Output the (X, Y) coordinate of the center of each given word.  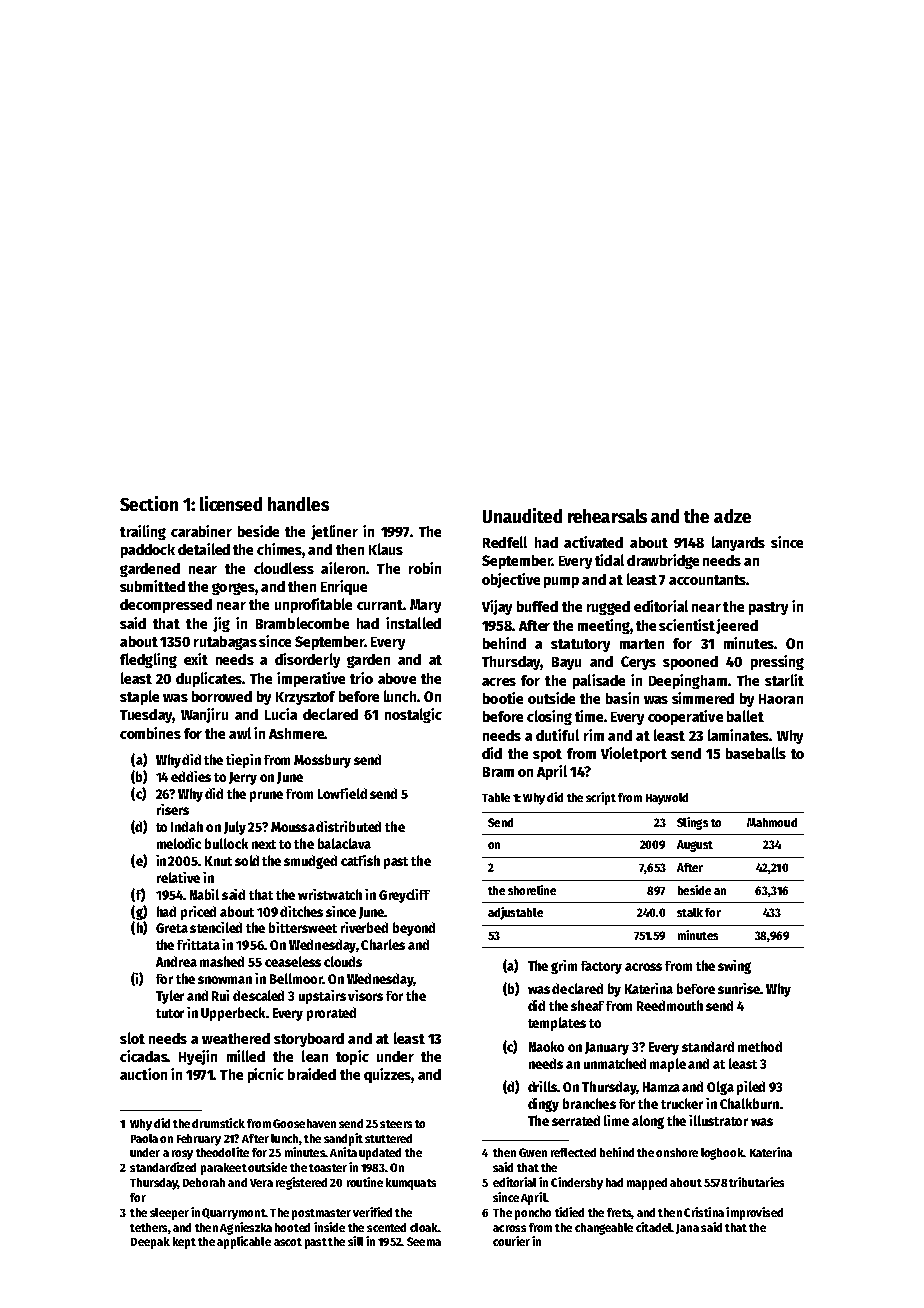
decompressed (166, 606)
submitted (152, 586)
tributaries (756, 1182)
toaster (328, 1168)
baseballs (756, 753)
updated (380, 1154)
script (601, 798)
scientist (687, 625)
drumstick (218, 1123)
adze (732, 516)
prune (266, 796)
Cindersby (577, 1183)
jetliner (334, 532)
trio (361, 678)
